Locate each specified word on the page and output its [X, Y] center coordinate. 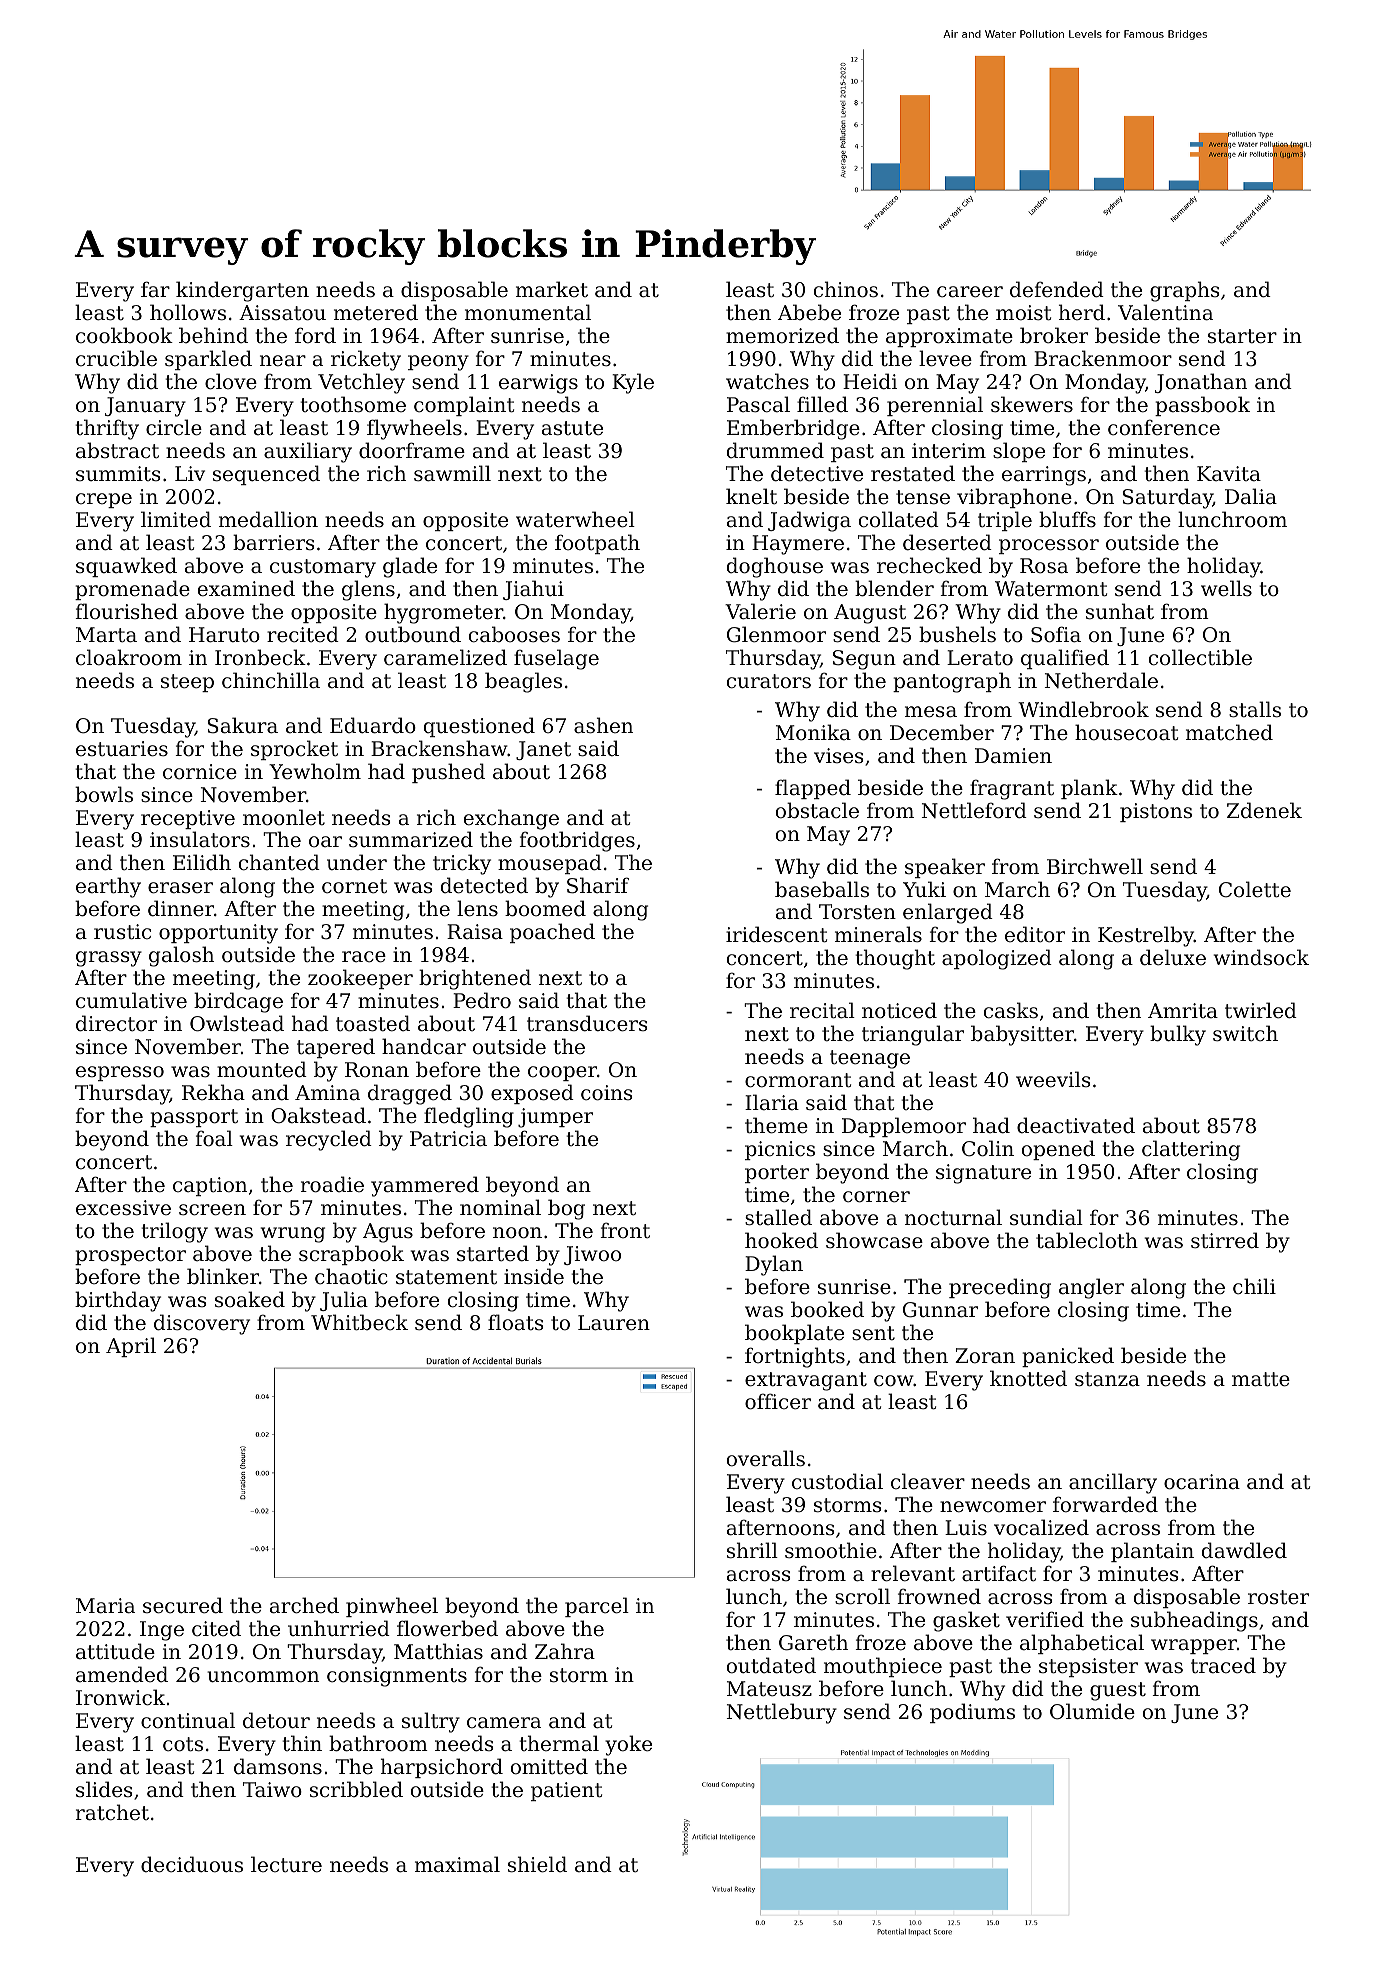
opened [1058, 1150]
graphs [1184, 291]
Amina [327, 1093]
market [552, 289]
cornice [200, 772]
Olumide [1092, 1711]
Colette [1255, 889]
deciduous [192, 1864]
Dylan [774, 1265]
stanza [1107, 1379]
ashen [603, 725]
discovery [202, 1324]
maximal [457, 1864]
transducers [587, 1023]
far [155, 289]
